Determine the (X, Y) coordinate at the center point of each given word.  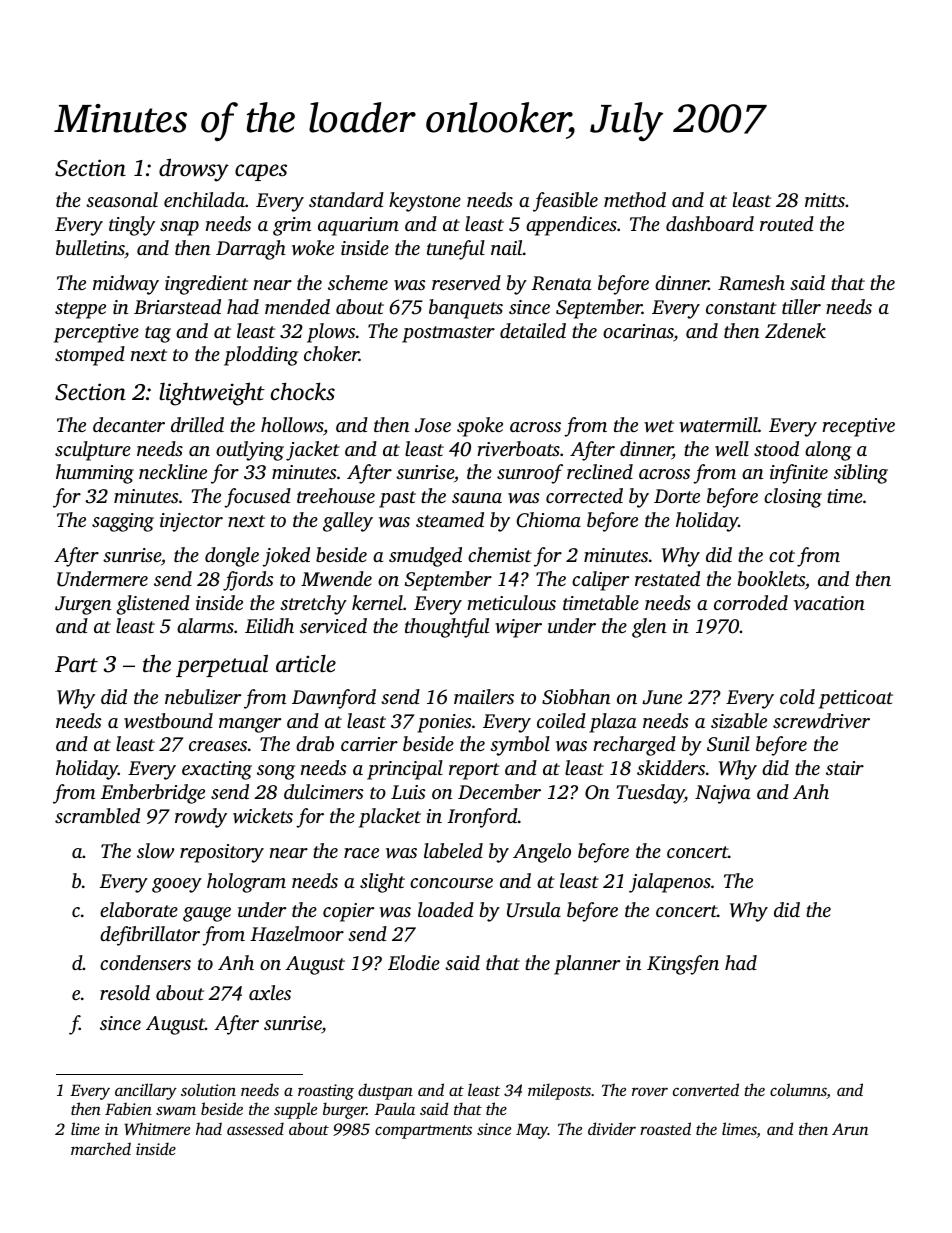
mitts (825, 200)
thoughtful (447, 628)
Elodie (414, 962)
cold (797, 696)
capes (261, 172)
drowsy (194, 170)
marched (101, 1148)
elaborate (139, 909)
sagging (123, 522)
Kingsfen (683, 965)
